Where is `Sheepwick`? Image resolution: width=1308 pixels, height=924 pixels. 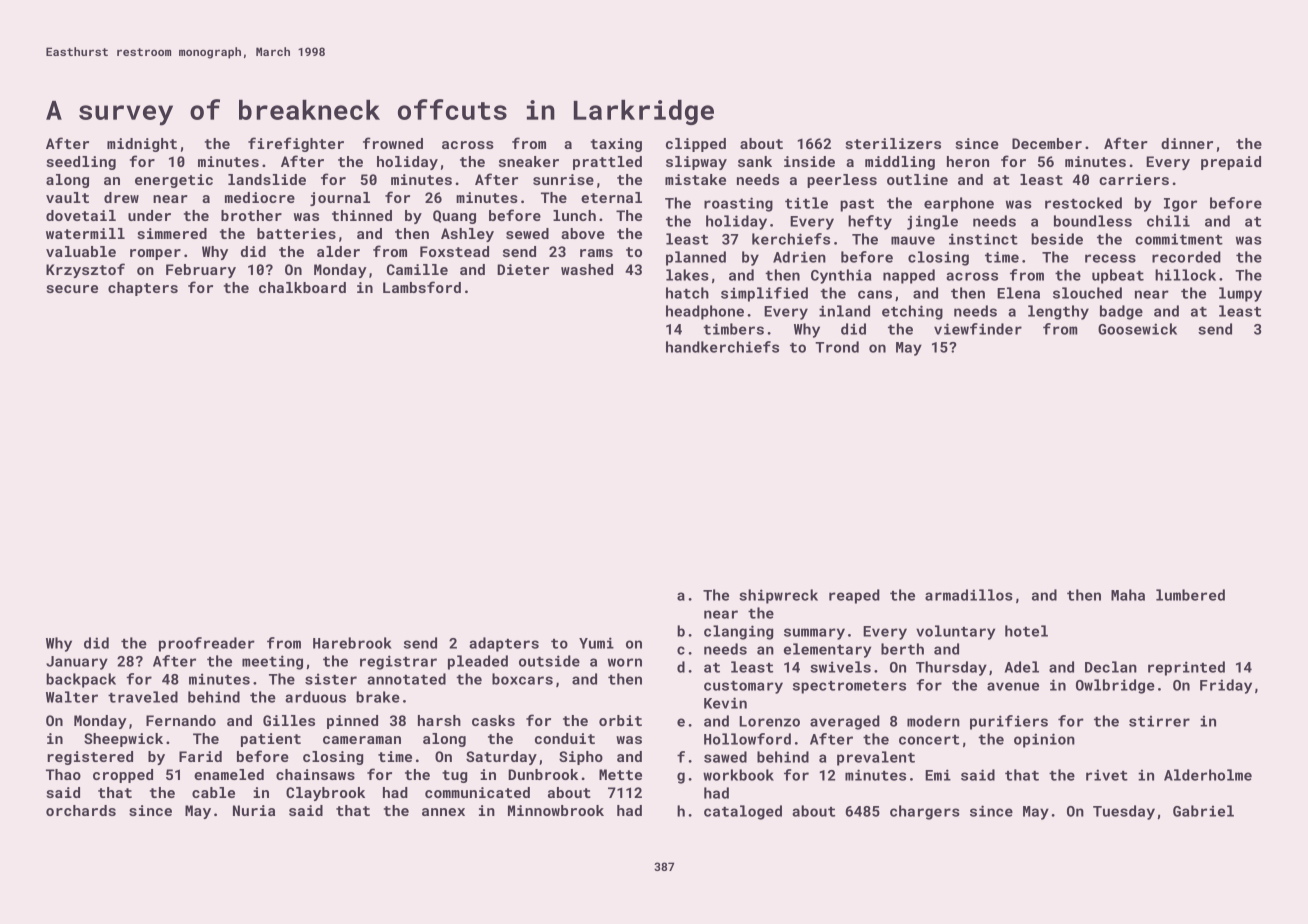
Sheepwick is located at coordinates (123, 740).
